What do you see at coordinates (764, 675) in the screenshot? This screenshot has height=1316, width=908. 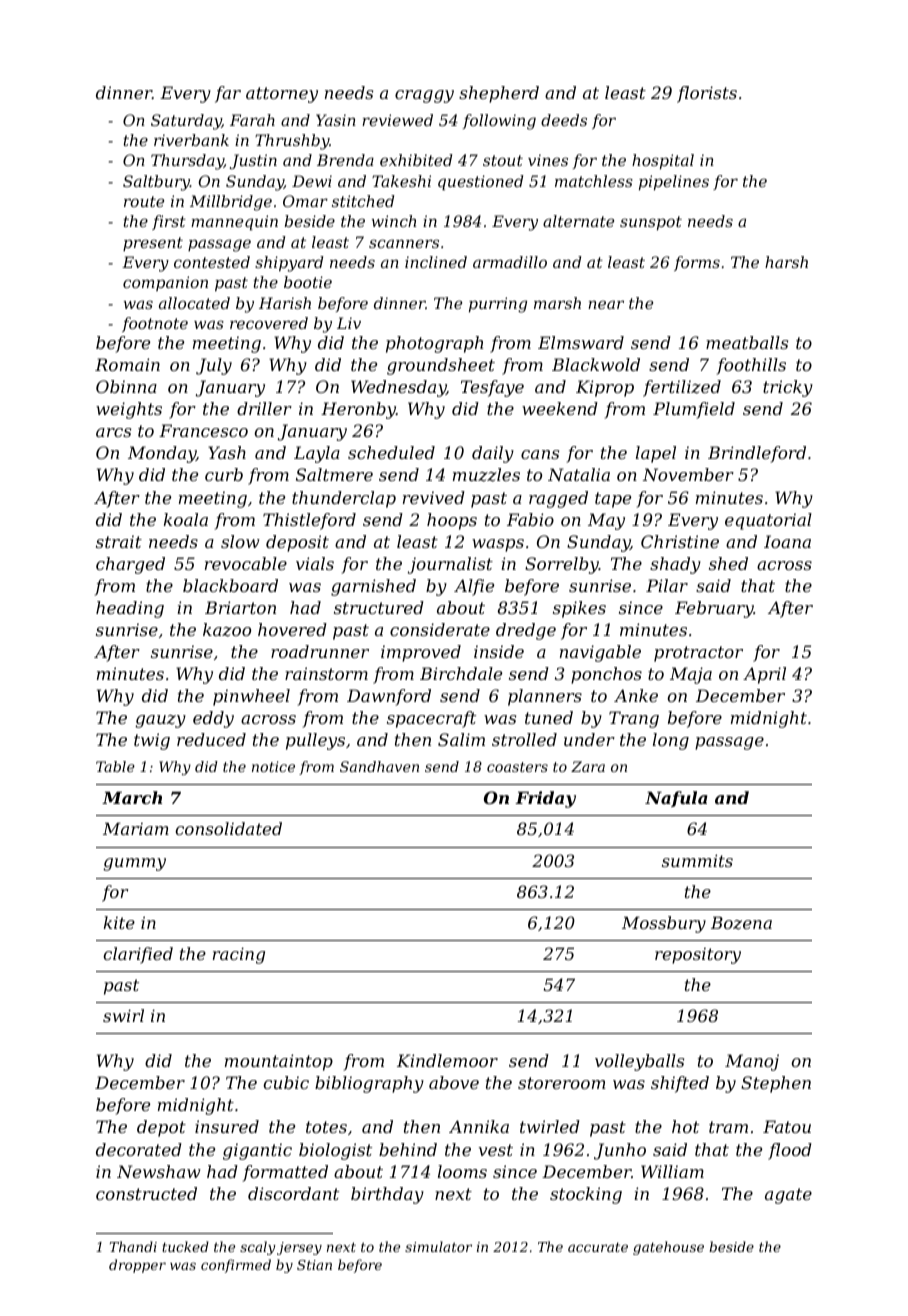 I see `April` at bounding box center [764, 675].
